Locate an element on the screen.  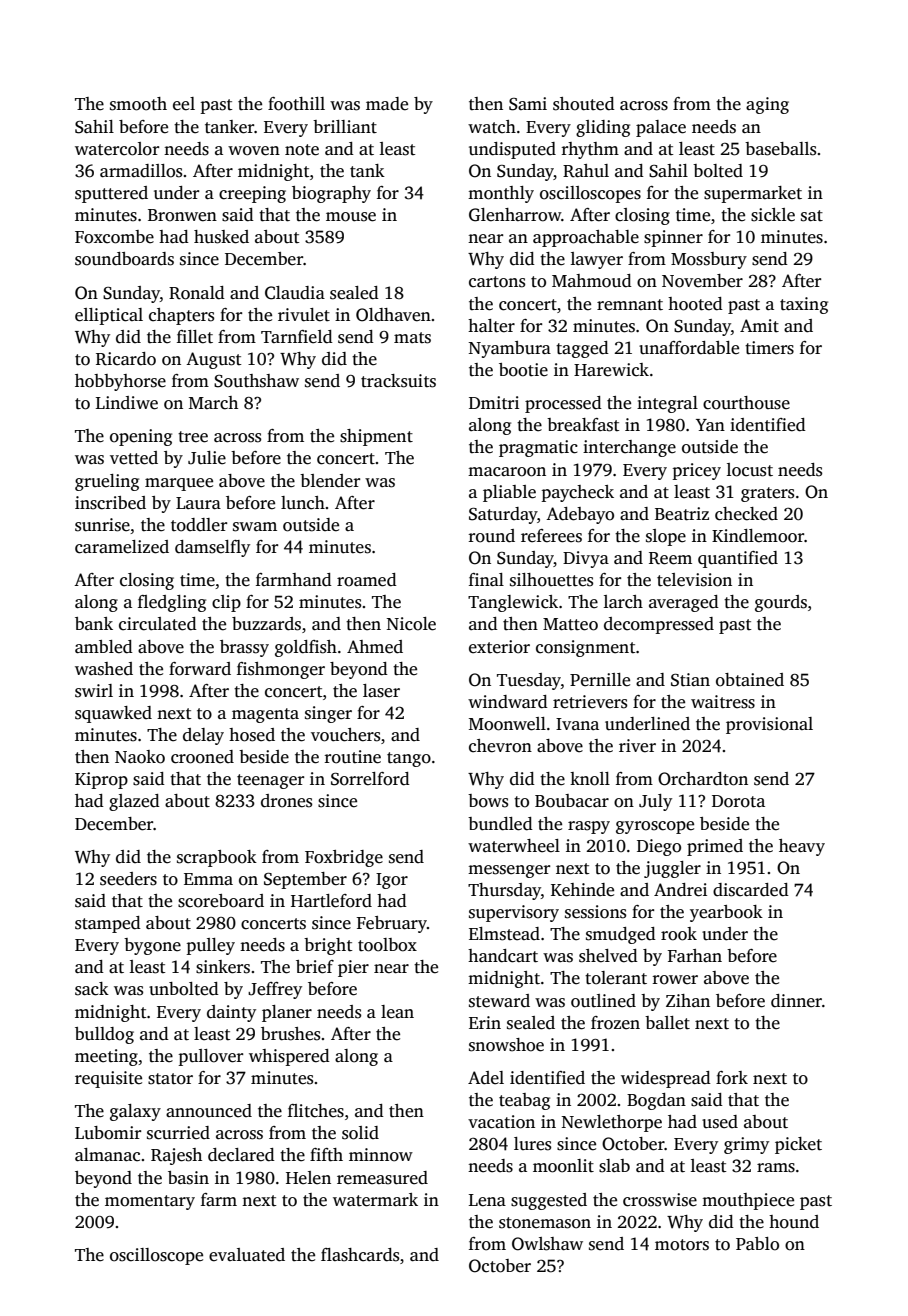
routine is located at coordinates (353, 757).
